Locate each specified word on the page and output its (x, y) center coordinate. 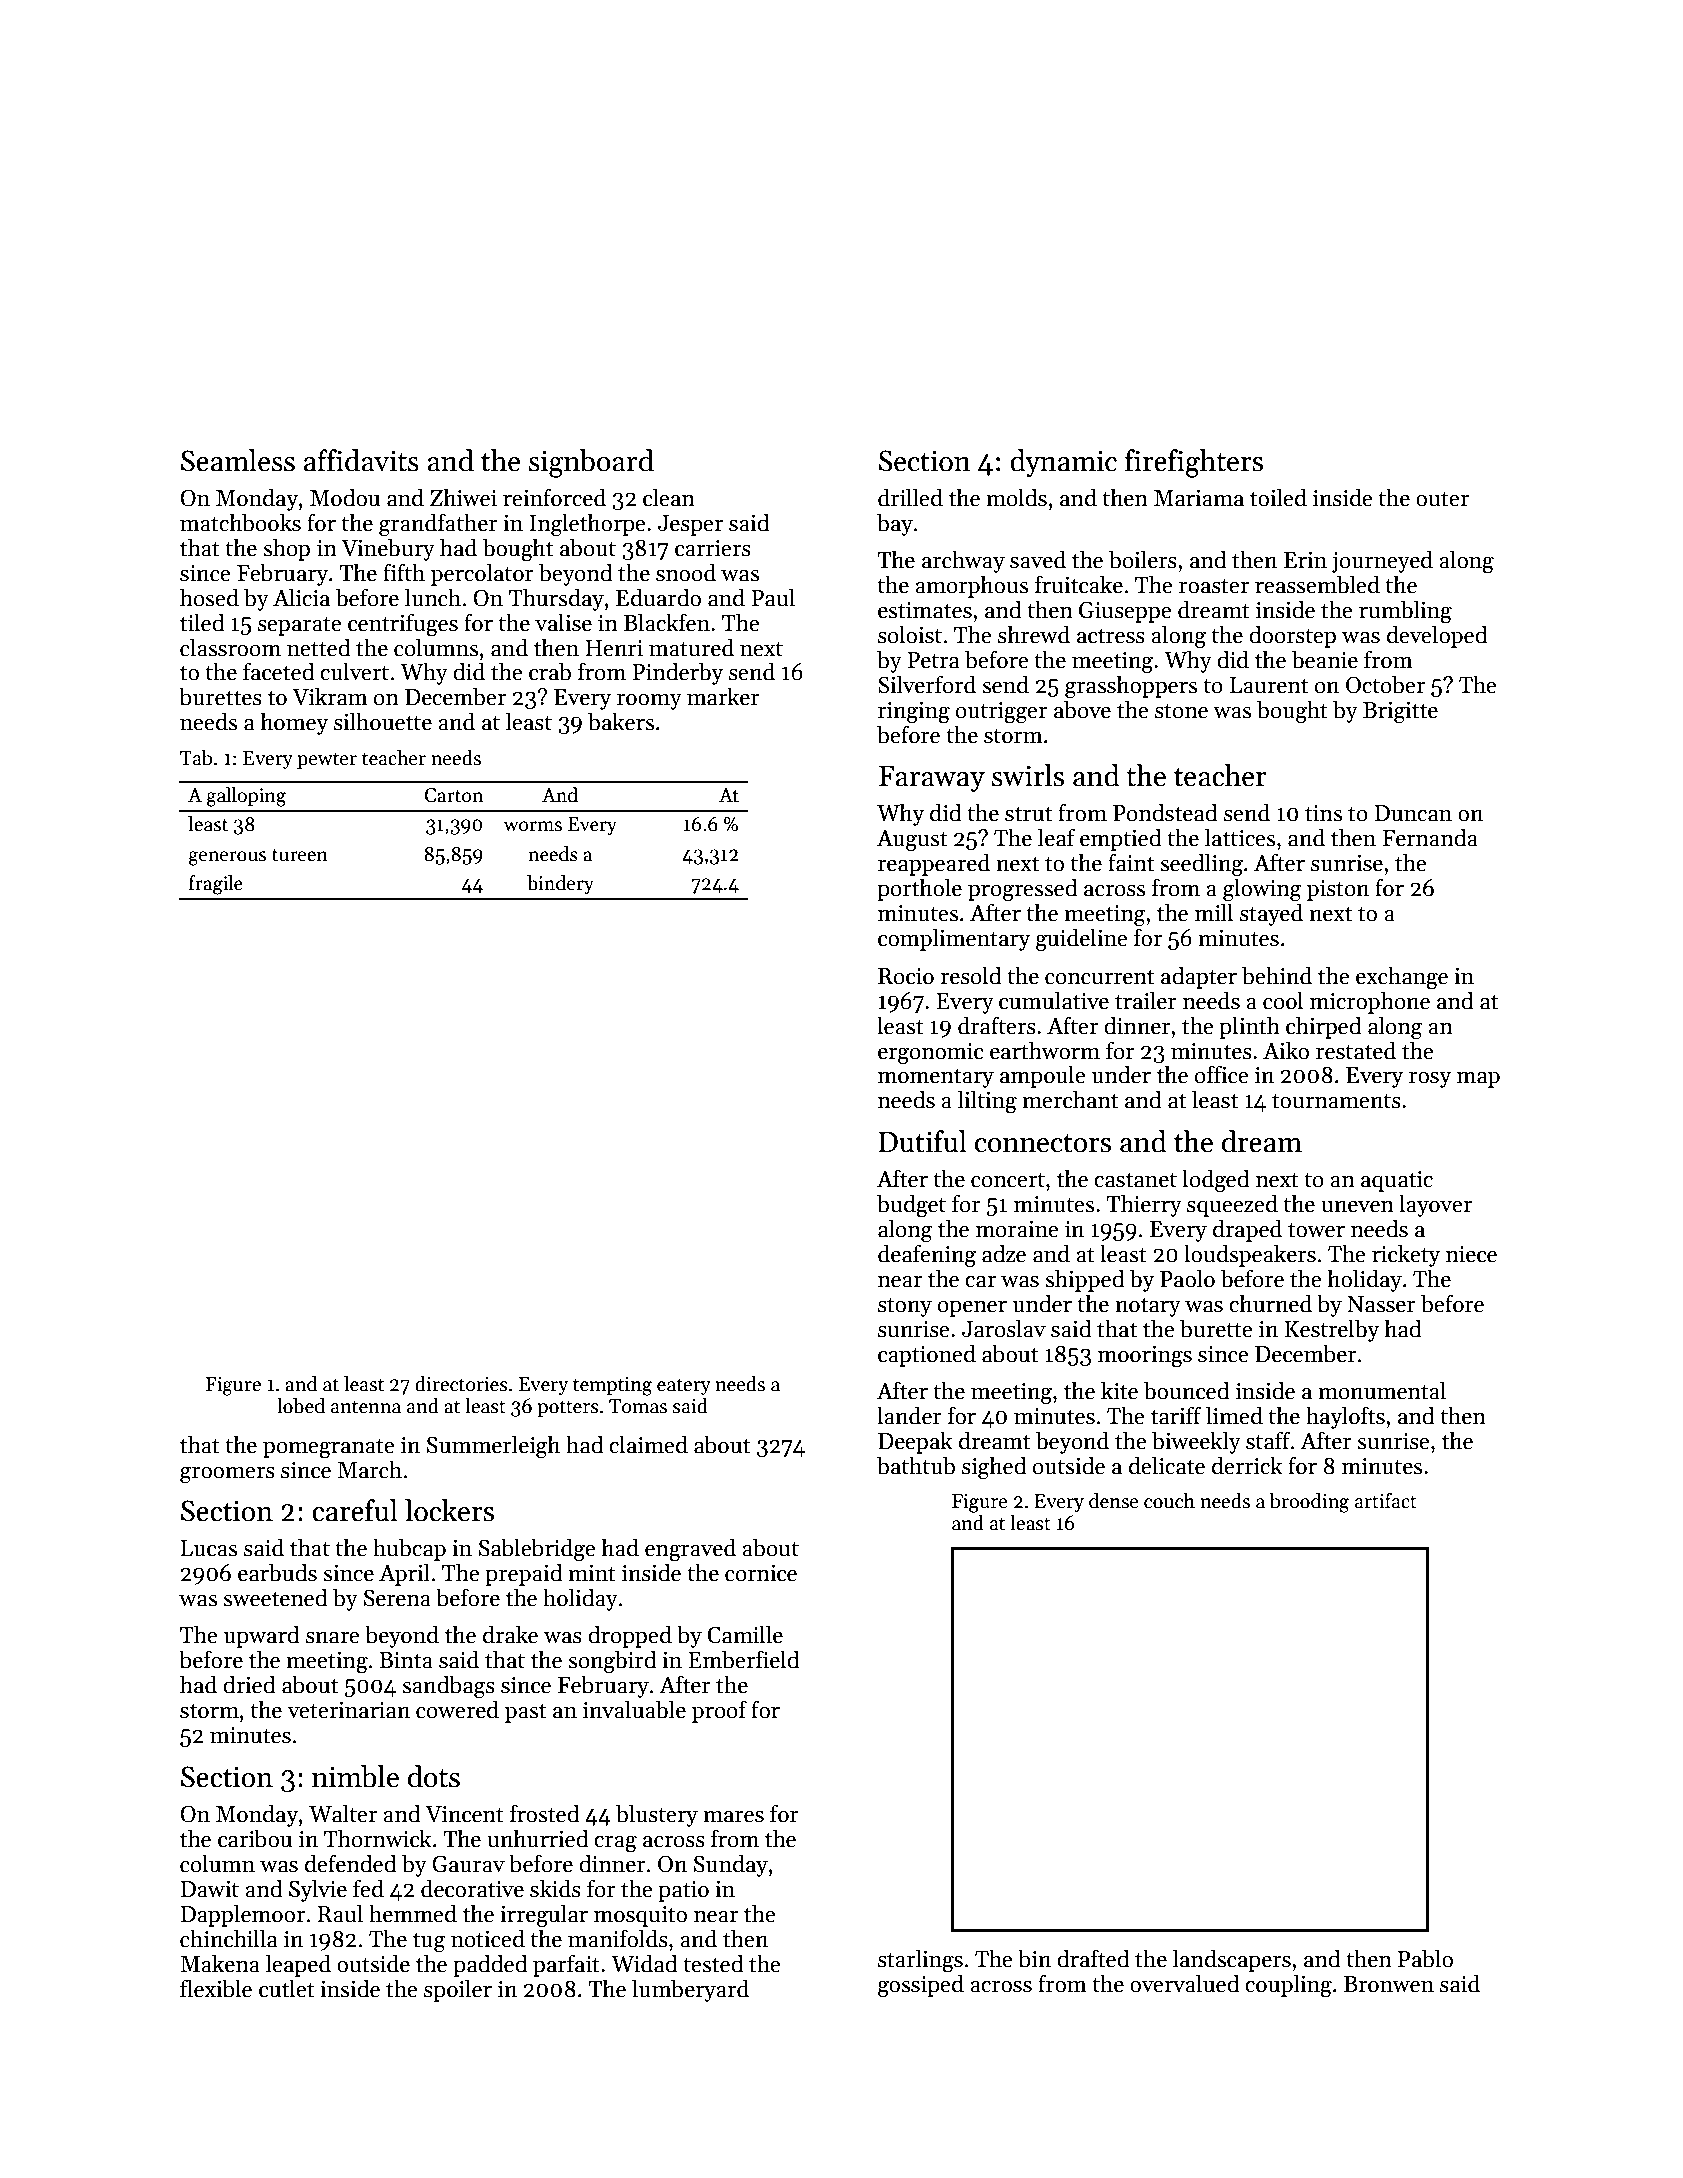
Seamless (238, 460)
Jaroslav (1004, 1328)
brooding (1309, 1503)
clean (669, 497)
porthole (919, 889)
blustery (657, 1815)
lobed (301, 1406)
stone (1181, 711)
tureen (300, 855)
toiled (1278, 497)
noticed (488, 1938)
